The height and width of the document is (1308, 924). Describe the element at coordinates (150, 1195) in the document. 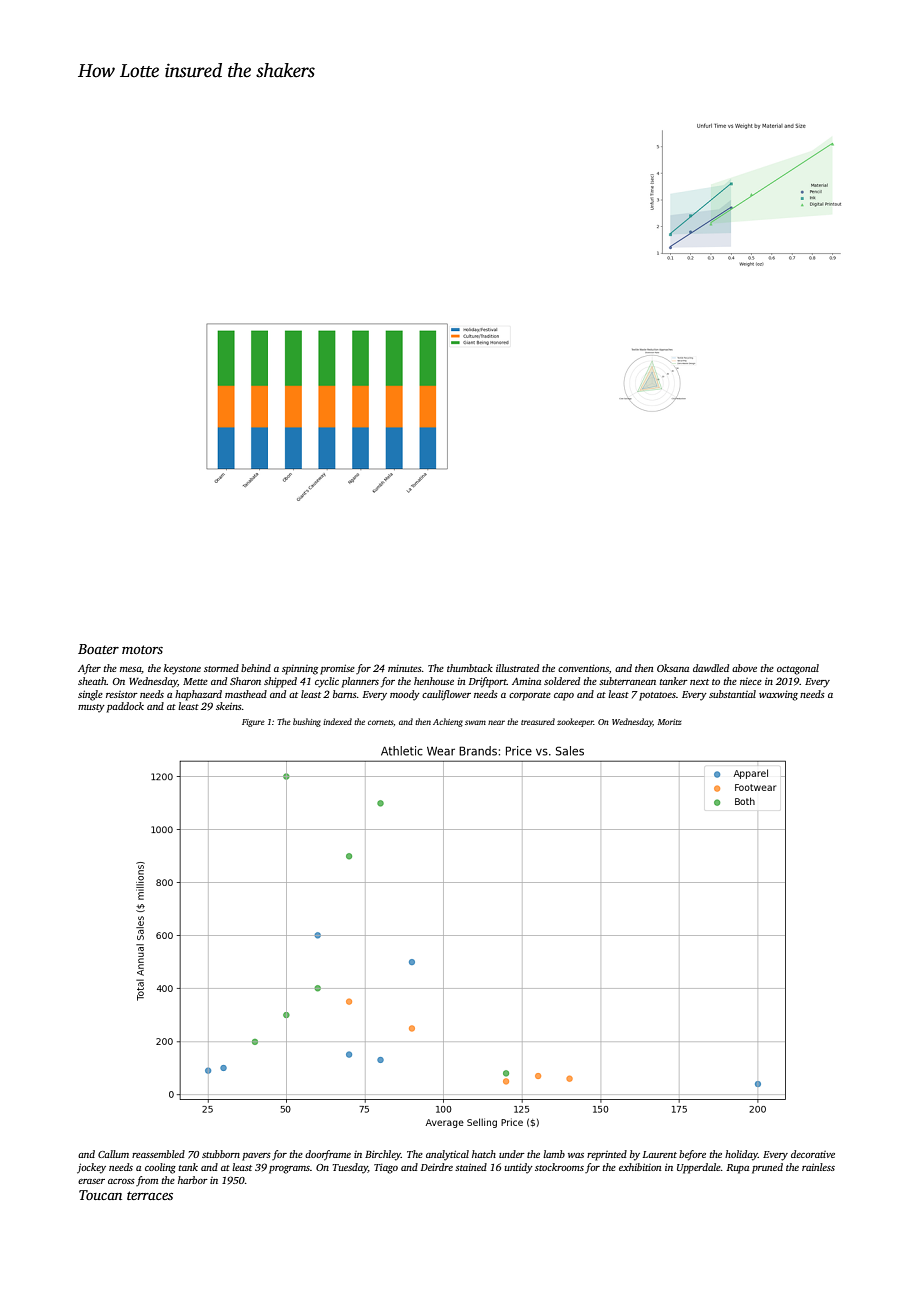

I see `terraces` at that location.
